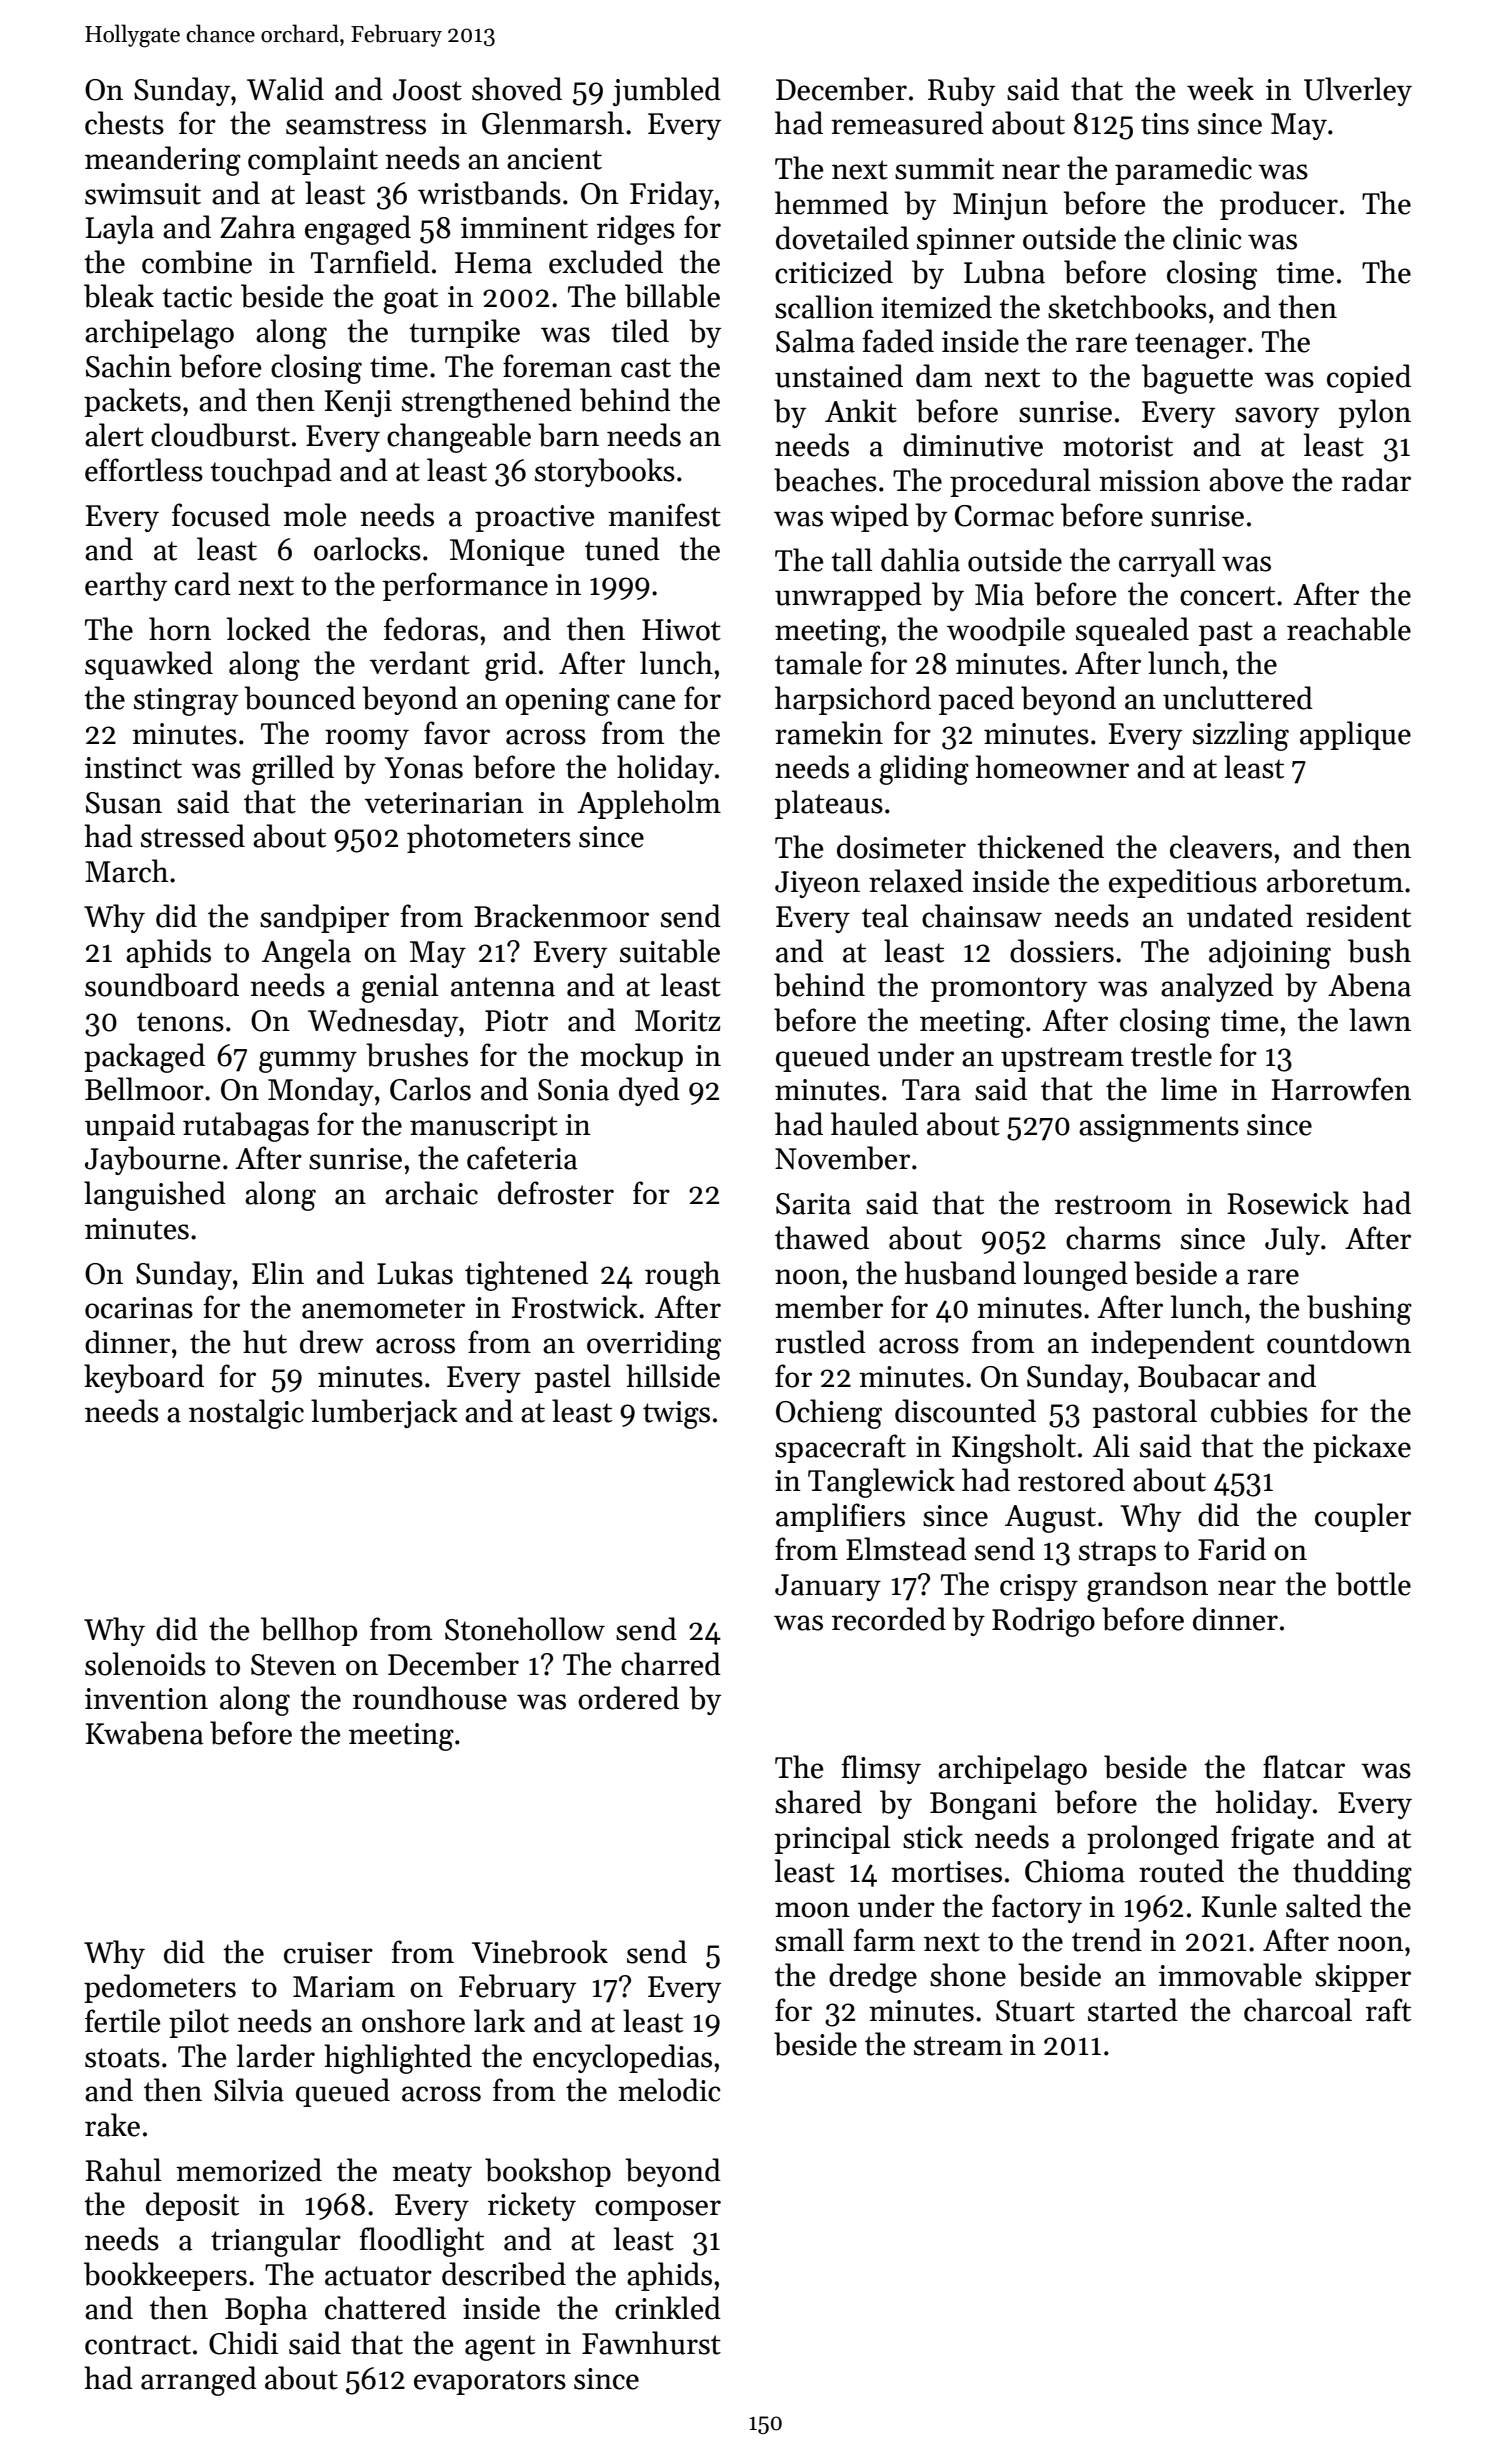  What do you see at coordinates (540, 1952) in the document?
I see `Vinebrook` at bounding box center [540, 1952].
